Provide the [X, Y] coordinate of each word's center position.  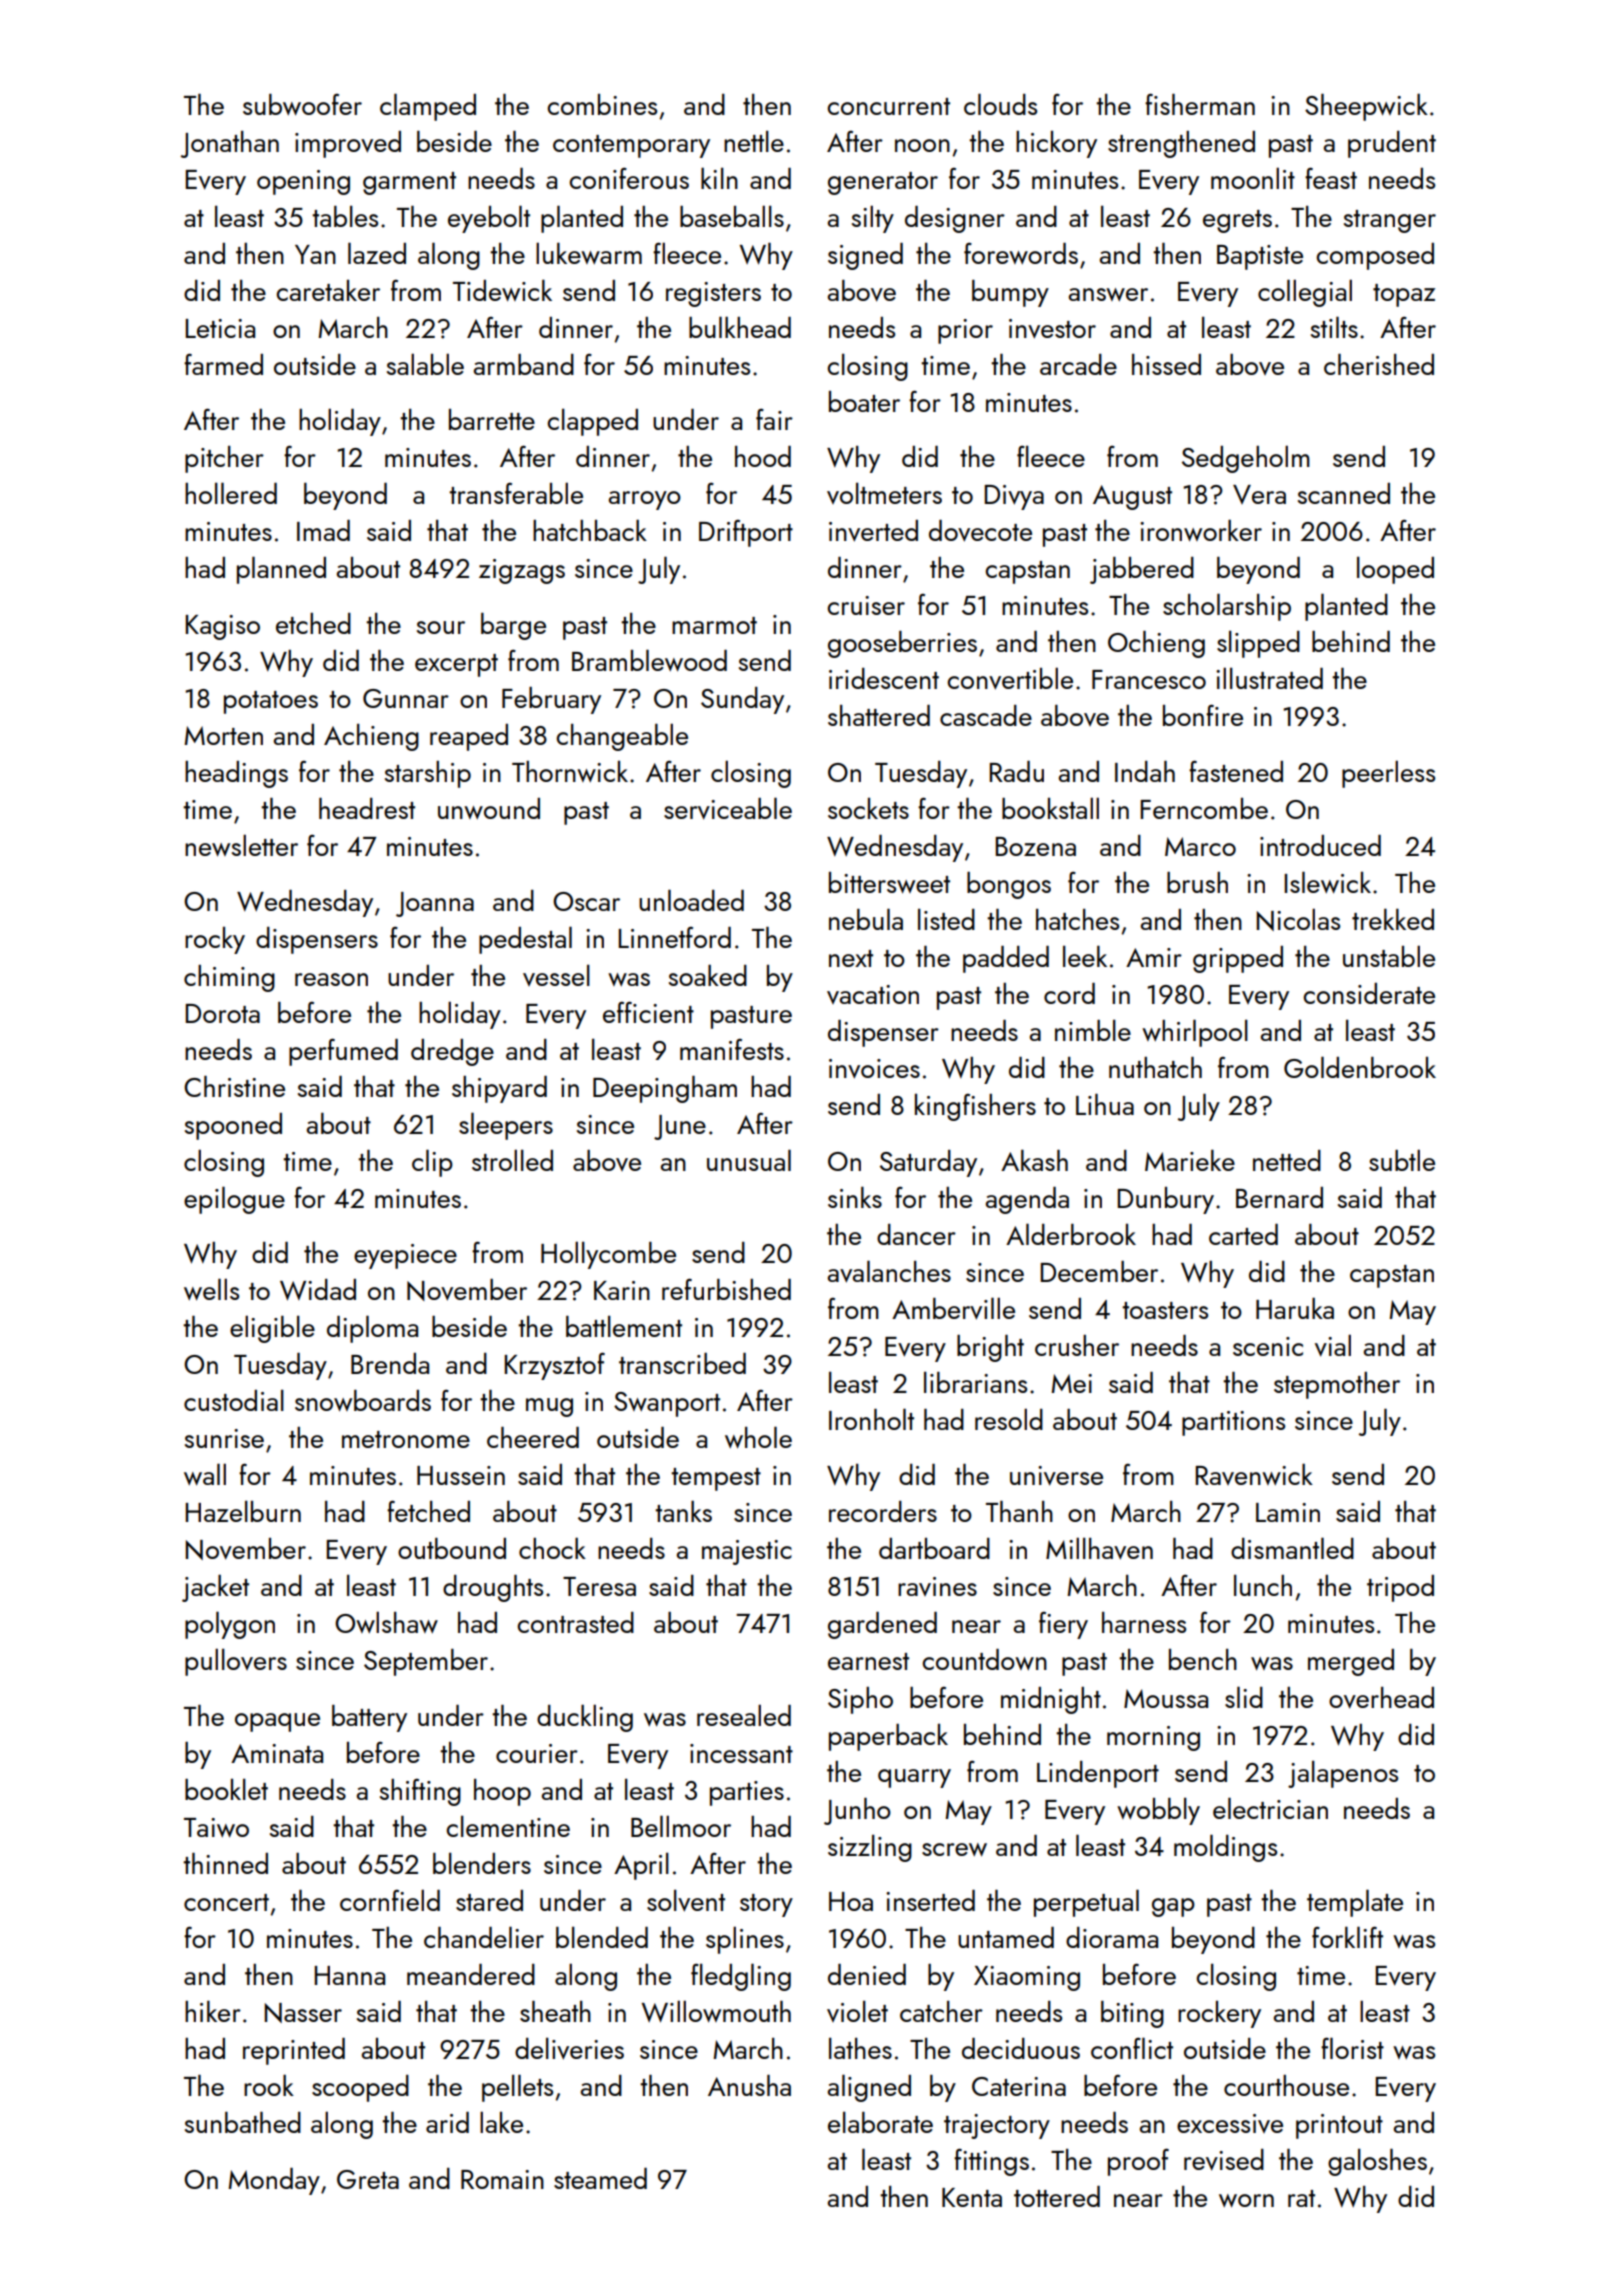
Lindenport [1098, 1774]
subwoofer [302, 105]
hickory [1056, 144]
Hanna [349, 1975]
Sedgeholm [1246, 459]
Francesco [1149, 679]
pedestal [525, 940]
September [426, 1662]
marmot [714, 625]
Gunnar [406, 698]
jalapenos [1343, 1774]
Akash [1034, 1160]
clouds [1000, 104]
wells [211, 1289]
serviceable [728, 808]
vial [1333, 1345]
